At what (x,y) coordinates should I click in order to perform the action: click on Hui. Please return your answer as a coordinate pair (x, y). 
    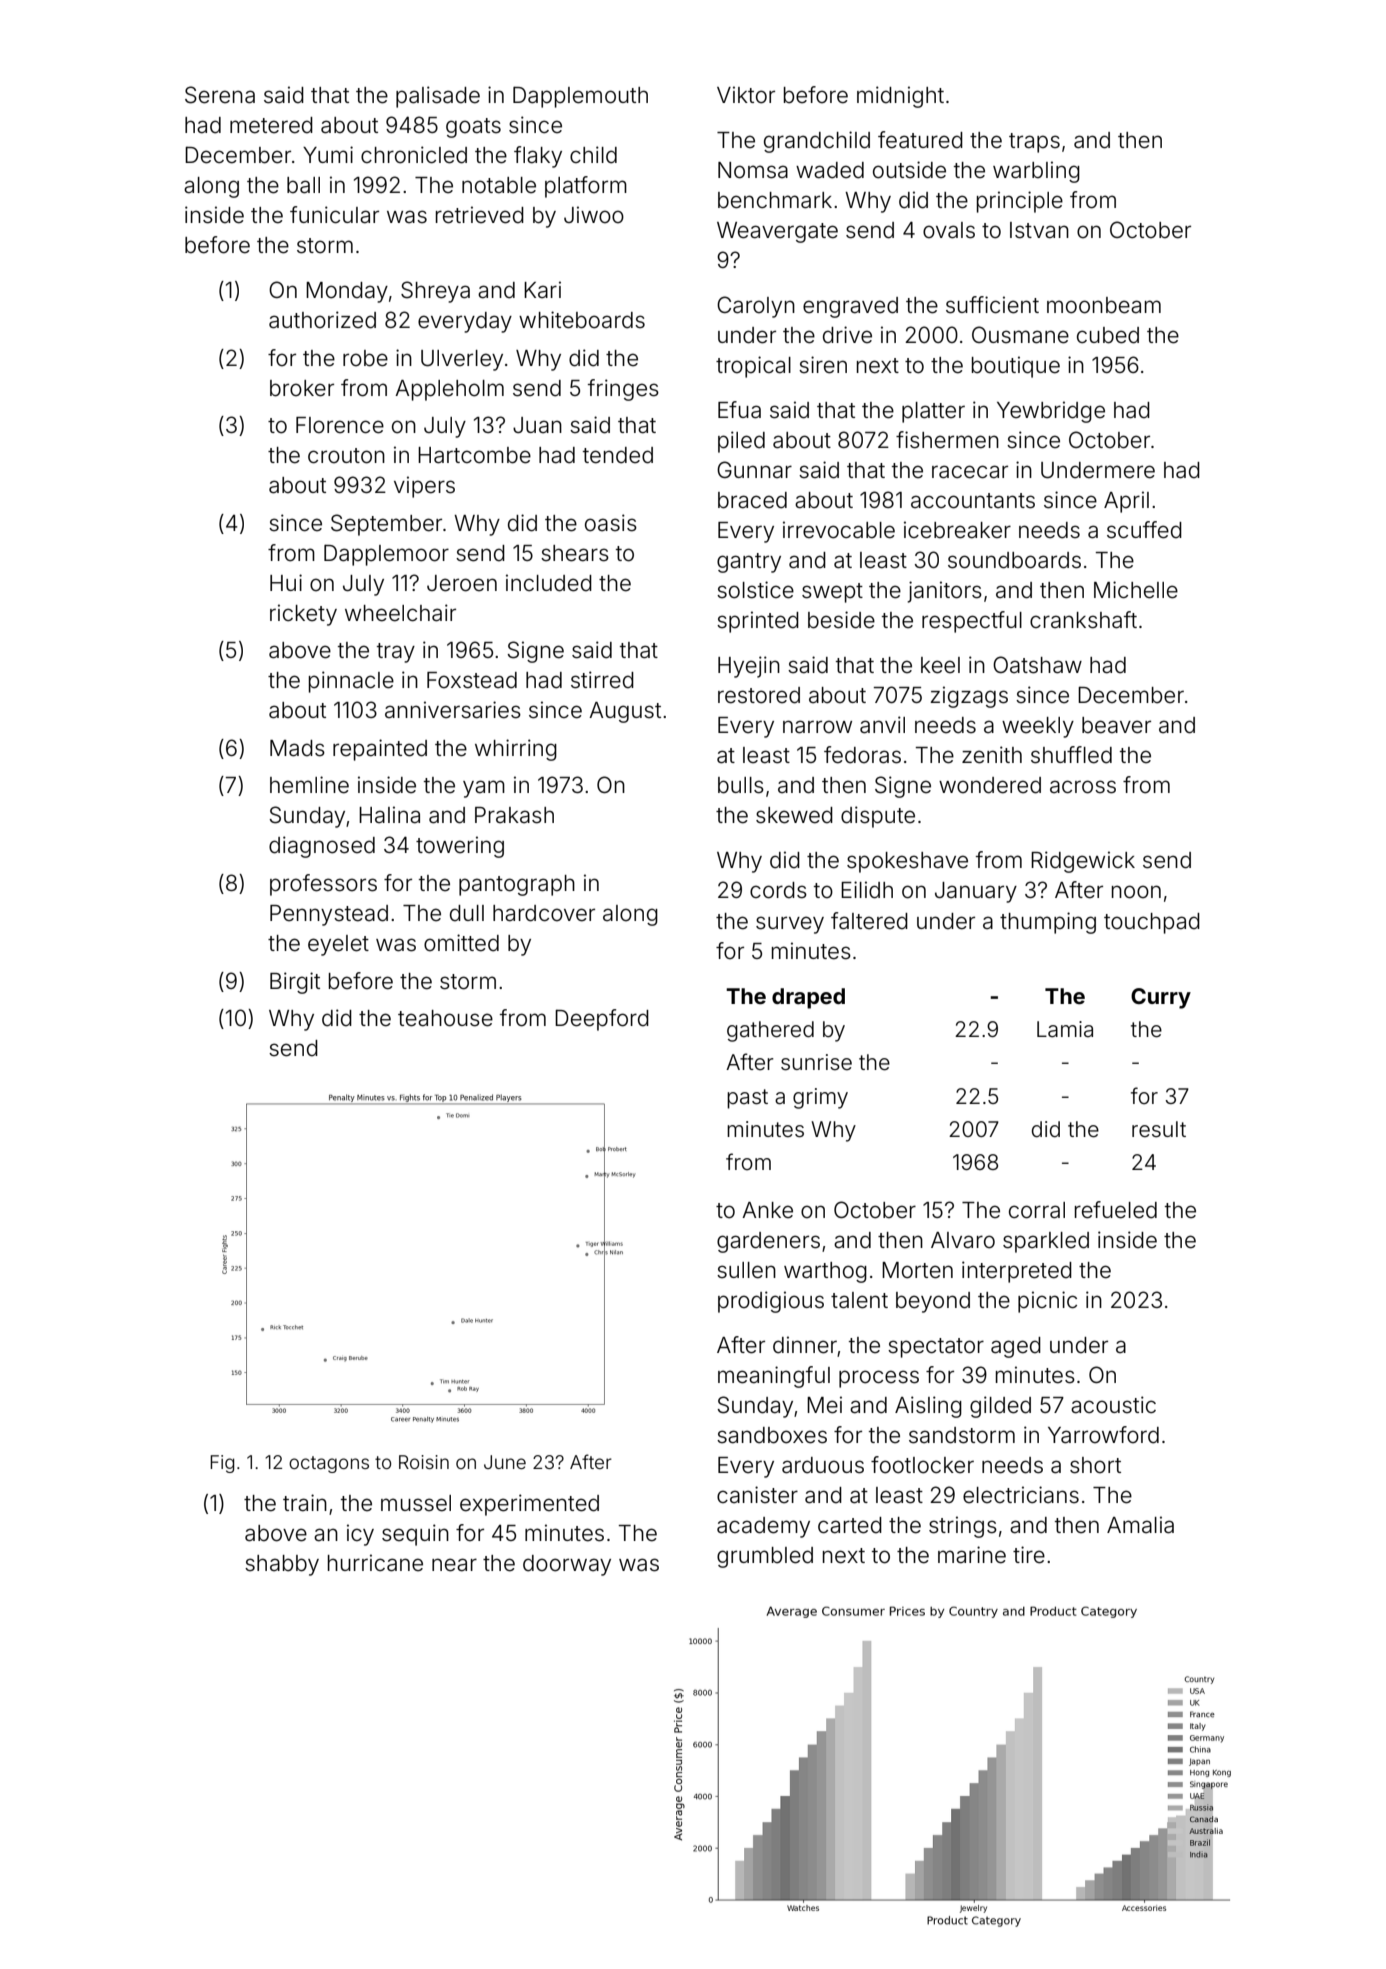
    Looking at the image, I should click on (286, 582).
